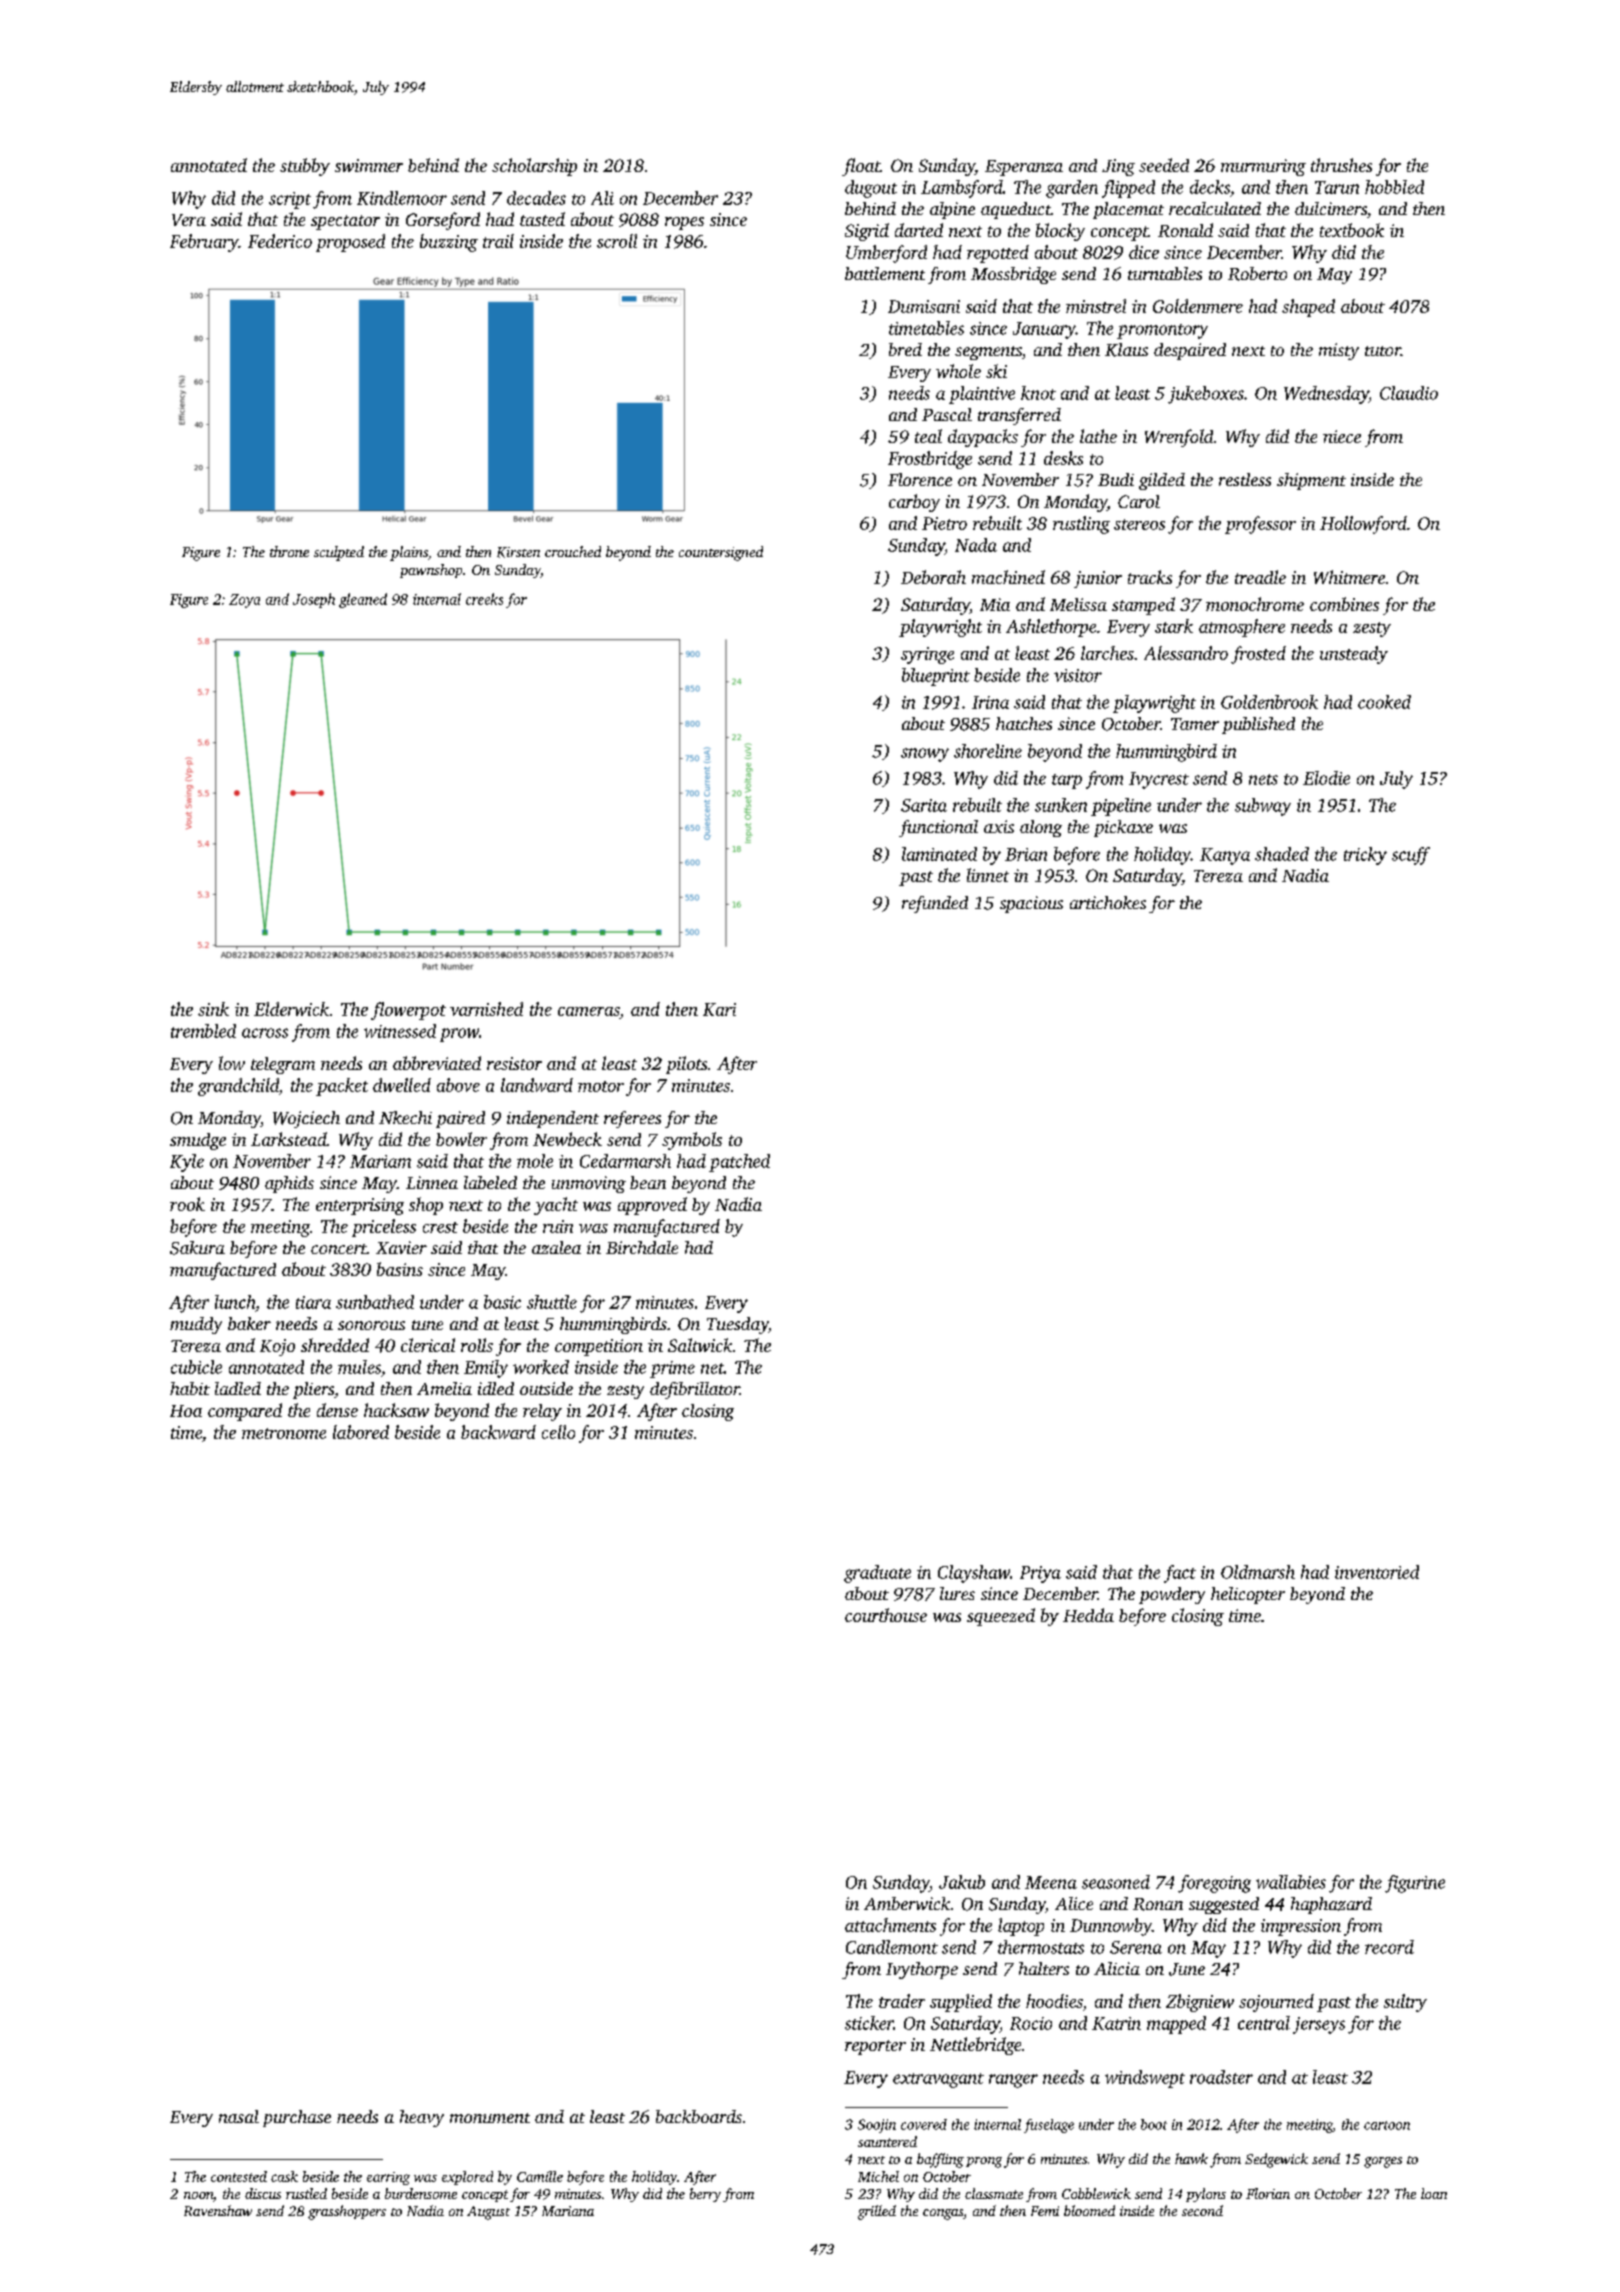 The height and width of the screenshot is (2292, 1620). Describe the element at coordinates (1377, 1572) in the screenshot. I see `inventoried` at that location.
